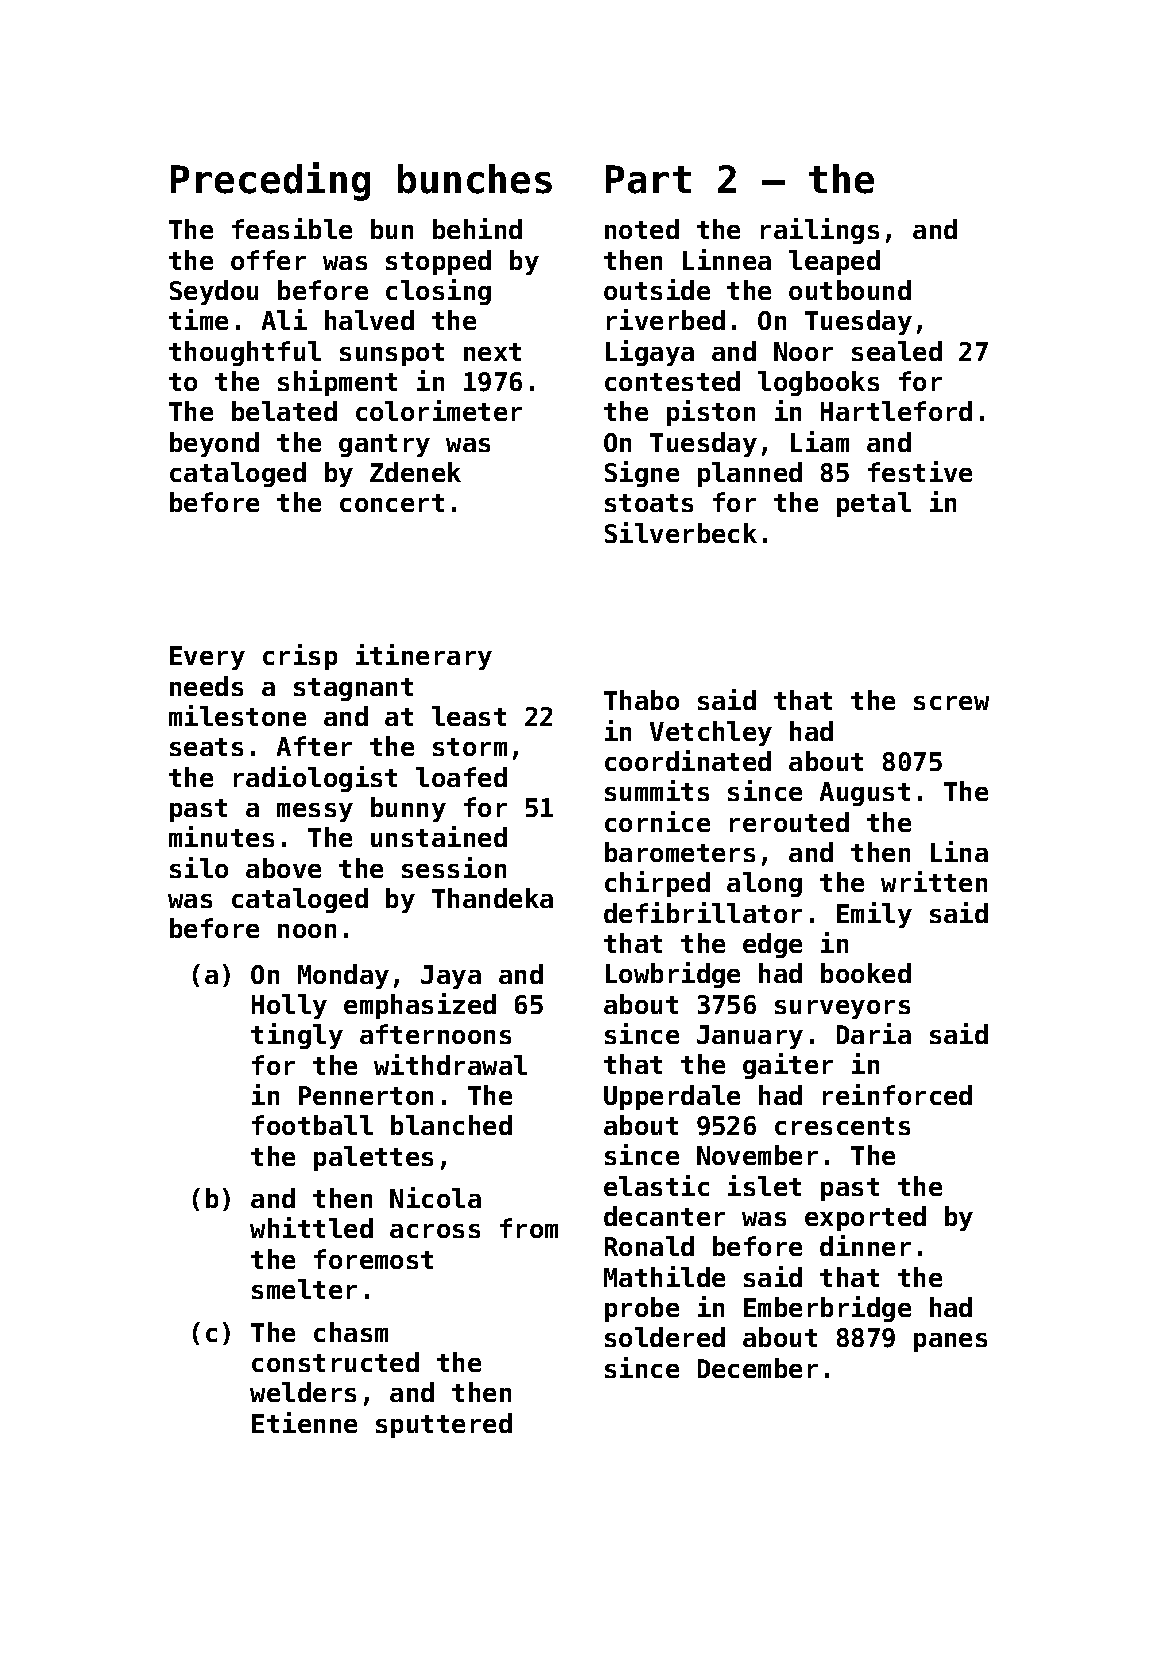 The image size is (1165, 1654). Describe the element at coordinates (270, 181) in the screenshot. I see `Preceding` at that location.
